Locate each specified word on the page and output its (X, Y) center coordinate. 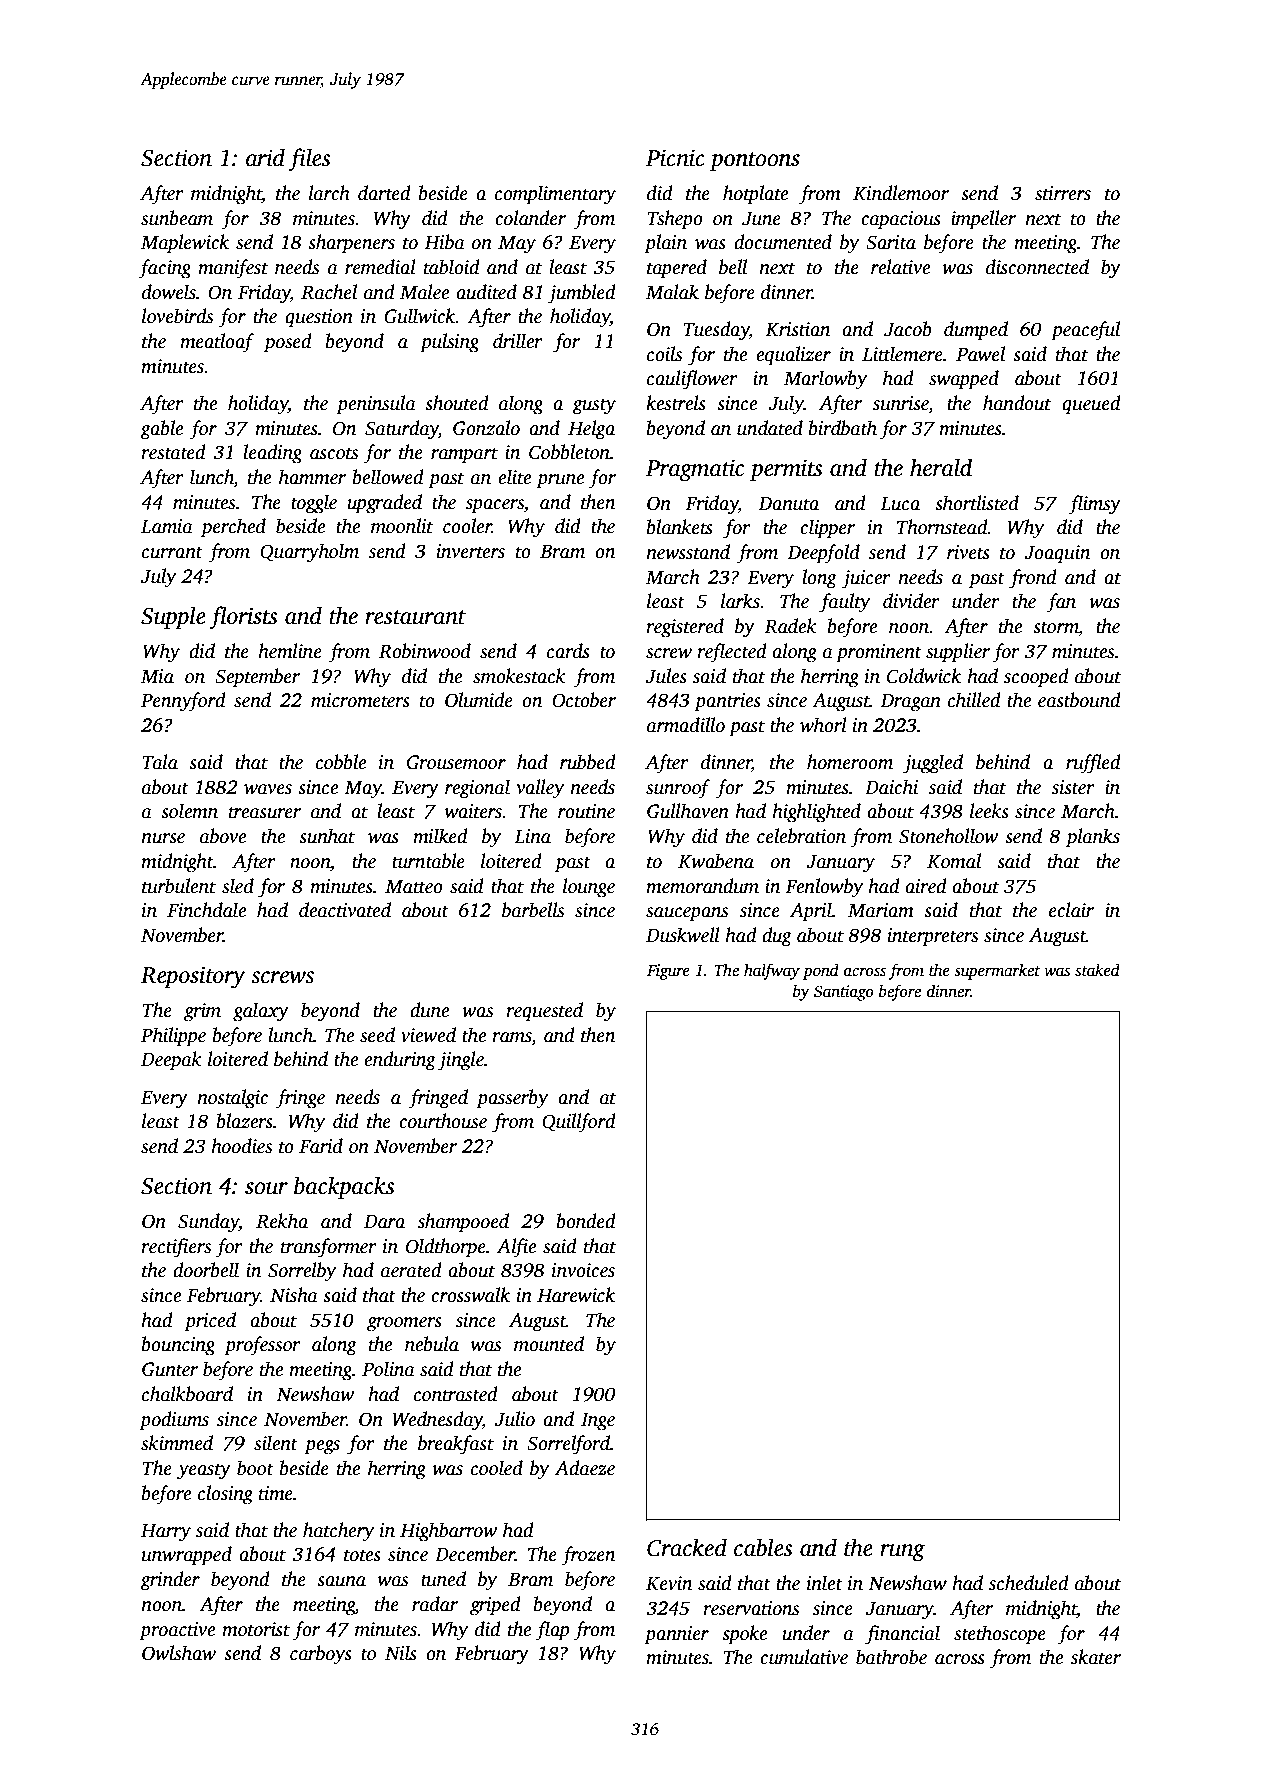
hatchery (338, 1532)
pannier (676, 1635)
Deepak (171, 1061)
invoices (583, 1270)
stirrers (1063, 193)
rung (902, 1553)
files (309, 160)
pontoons (754, 161)
